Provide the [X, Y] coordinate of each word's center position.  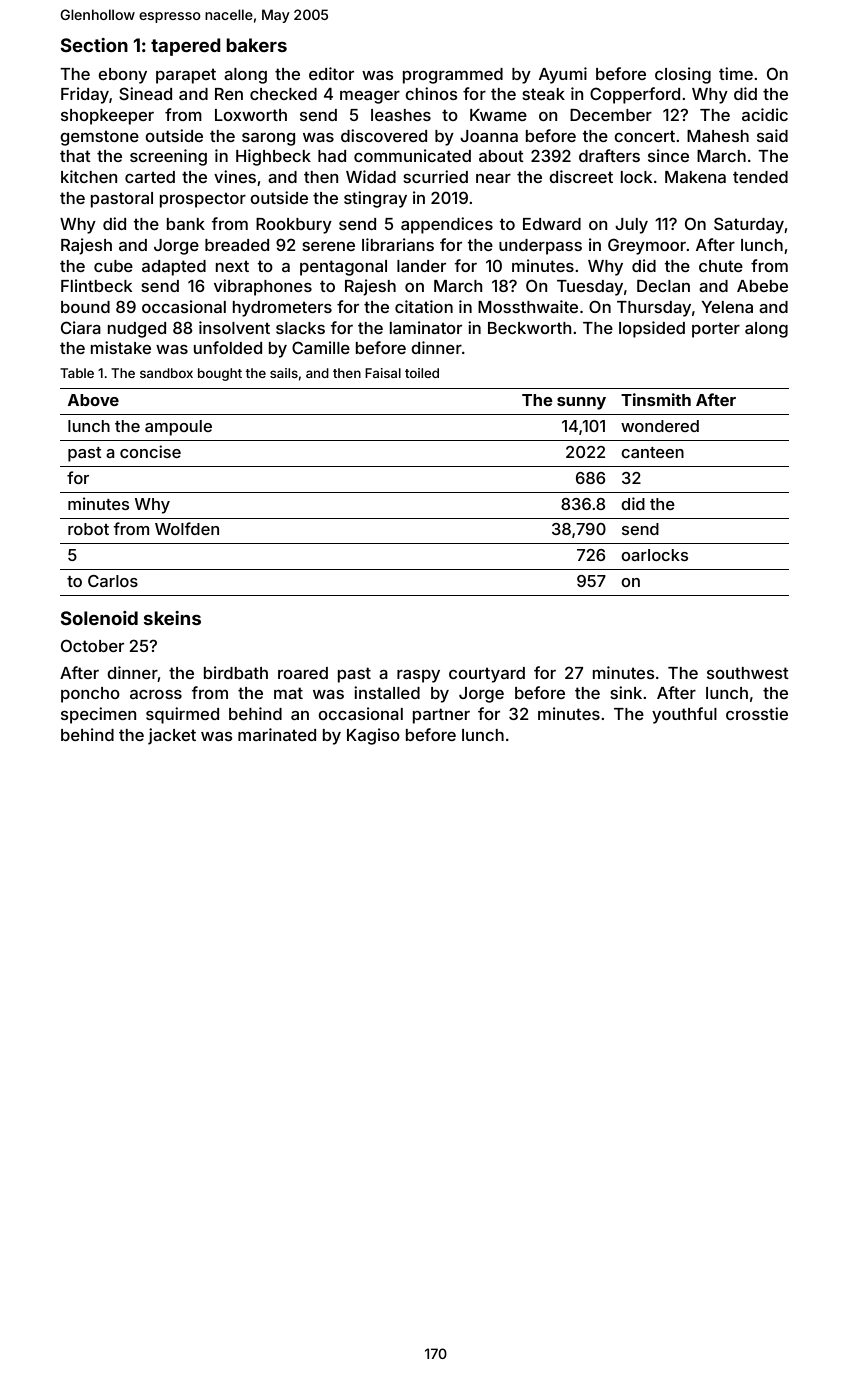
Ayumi [563, 75]
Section [94, 45]
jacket [172, 736]
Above [93, 400]
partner [441, 716]
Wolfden [187, 528]
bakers [256, 45]
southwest [748, 673]
